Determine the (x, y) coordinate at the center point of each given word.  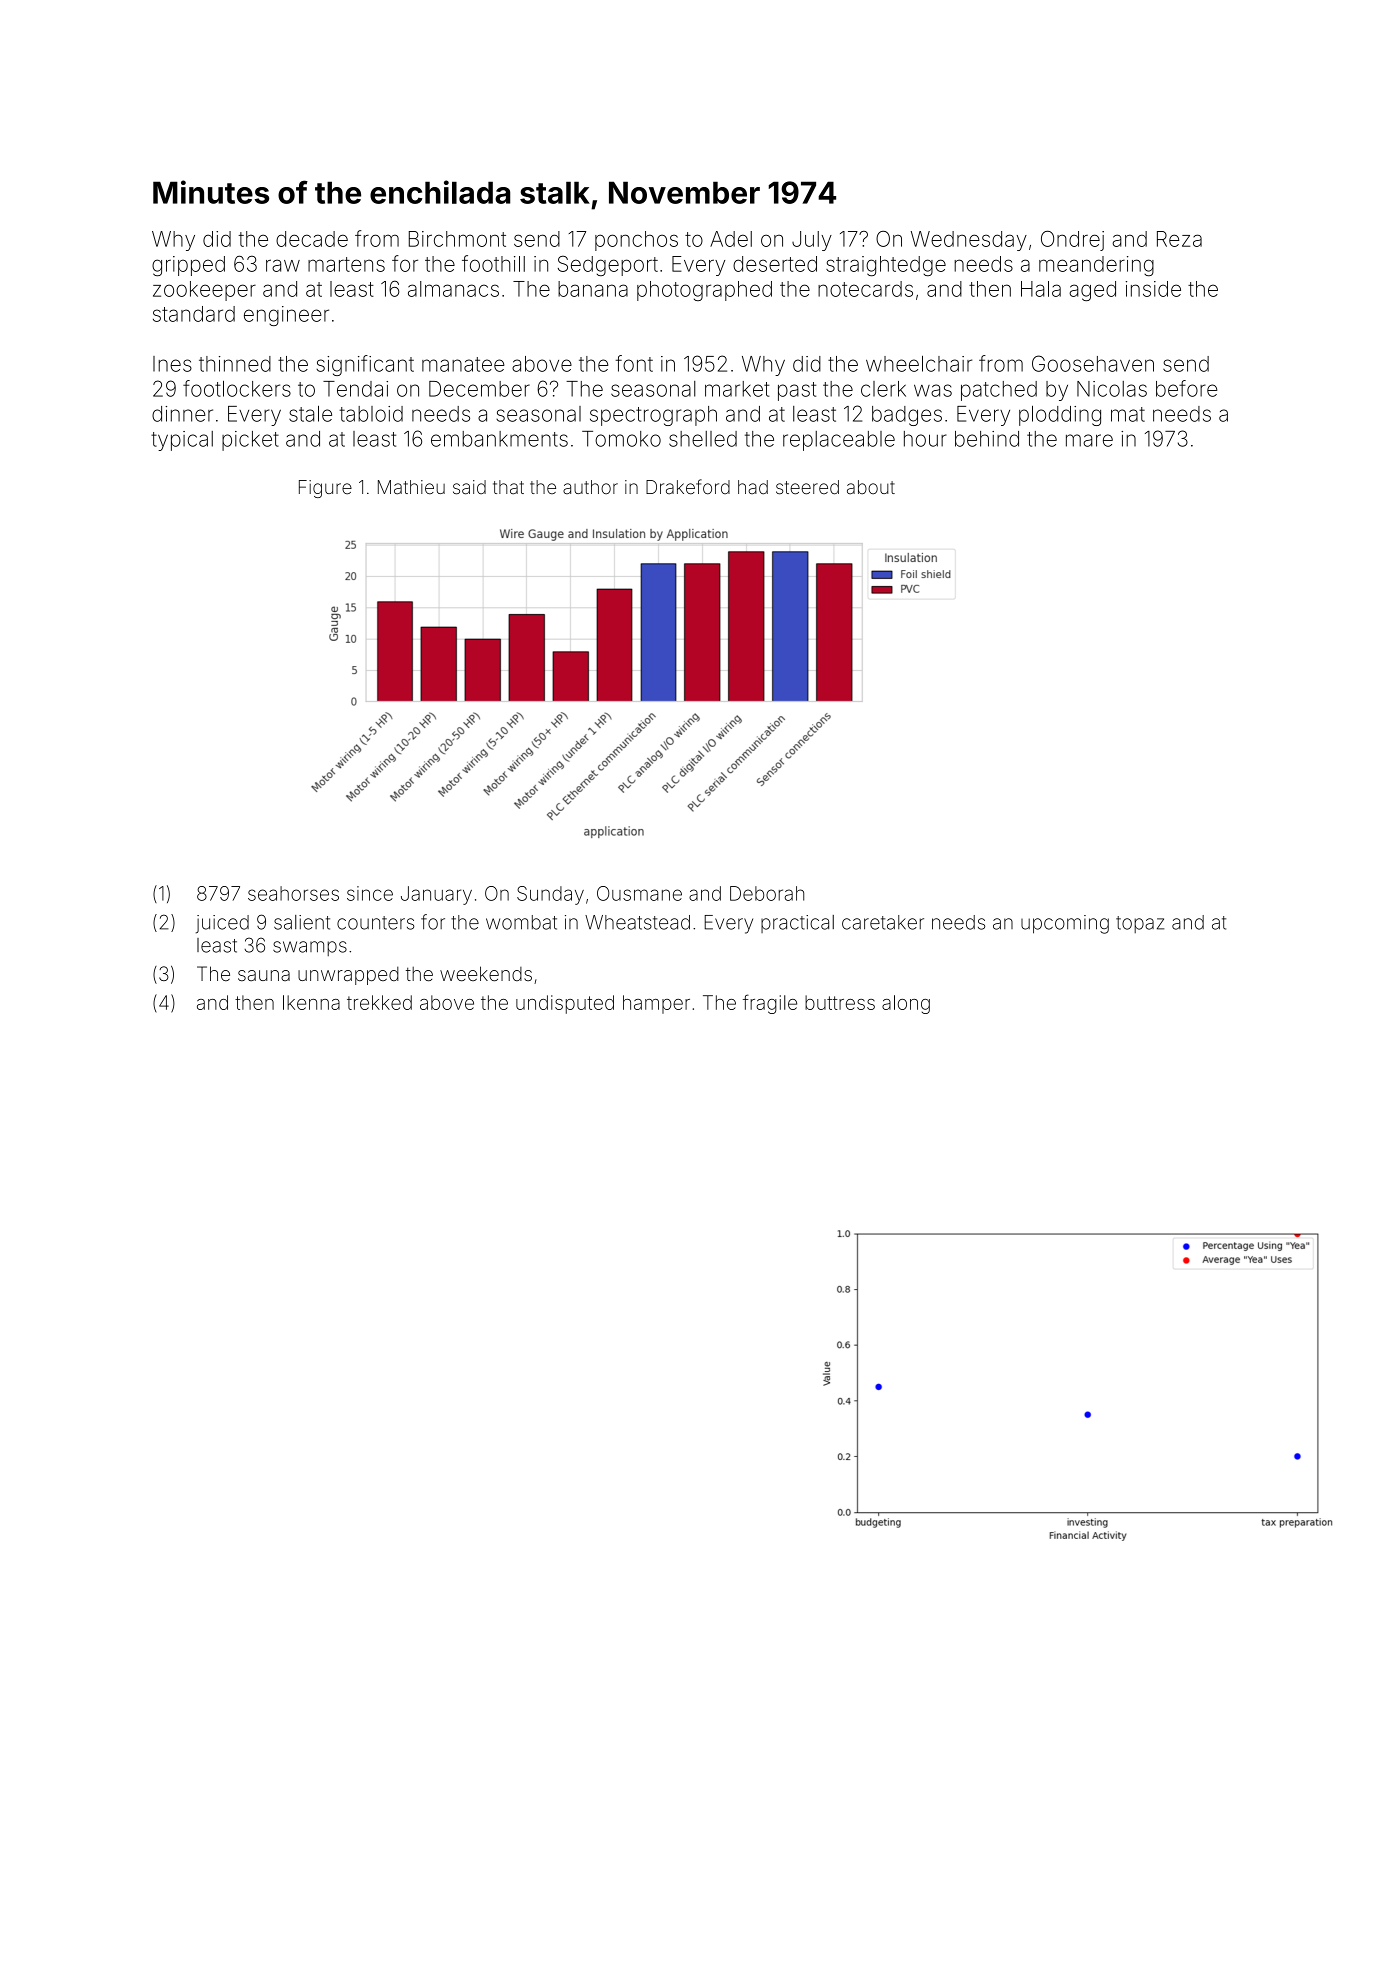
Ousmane (639, 893)
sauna (264, 975)
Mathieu (411, 487)
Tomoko (621, 439)
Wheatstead (637, 922)
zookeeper (204, 291)
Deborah (767, 893)
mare (1089, 440)
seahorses (293, 893)
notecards (865, 289)
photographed (704, 291)
